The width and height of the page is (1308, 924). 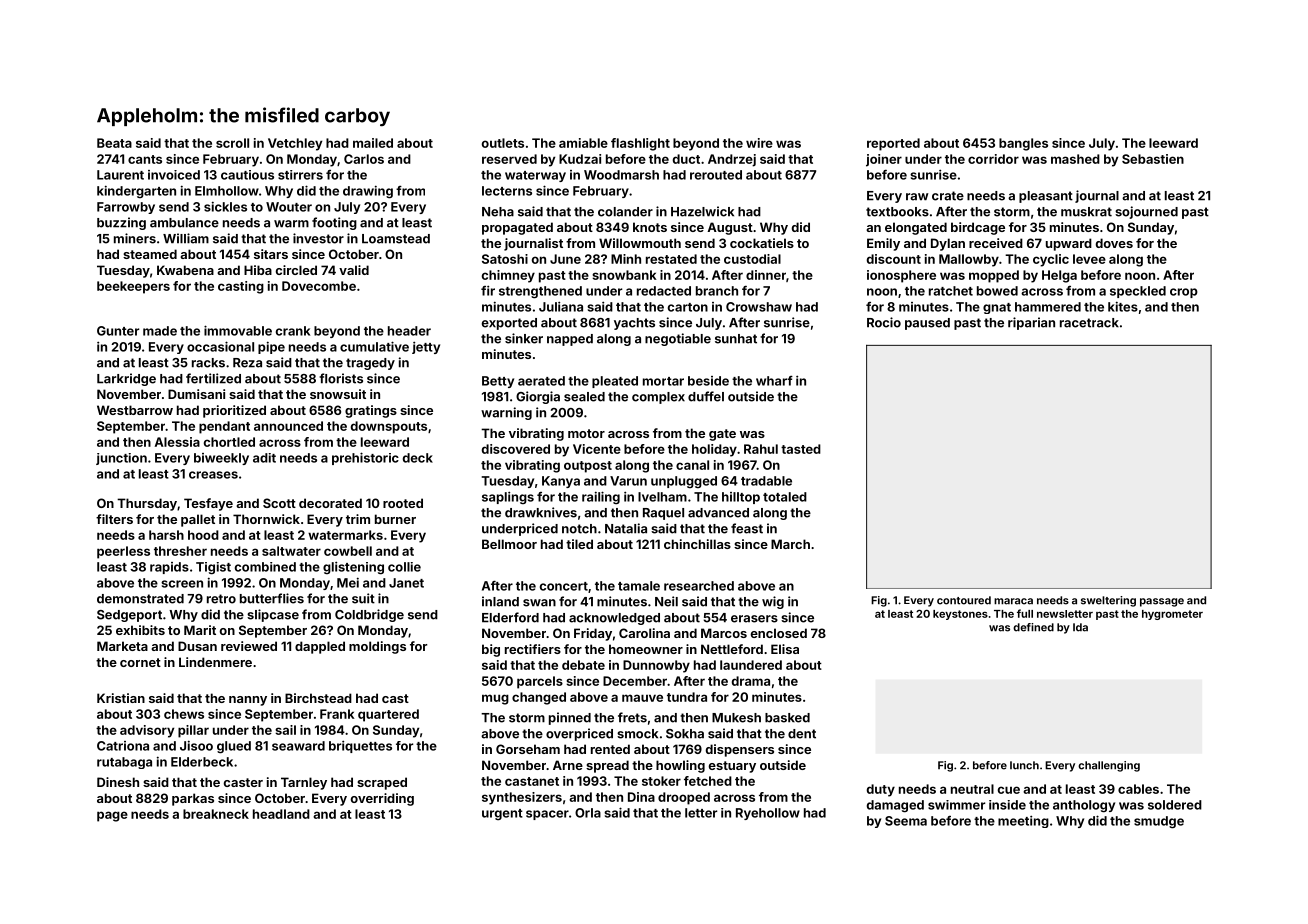 I want to click on Neil, so click(x=666, y=601).
